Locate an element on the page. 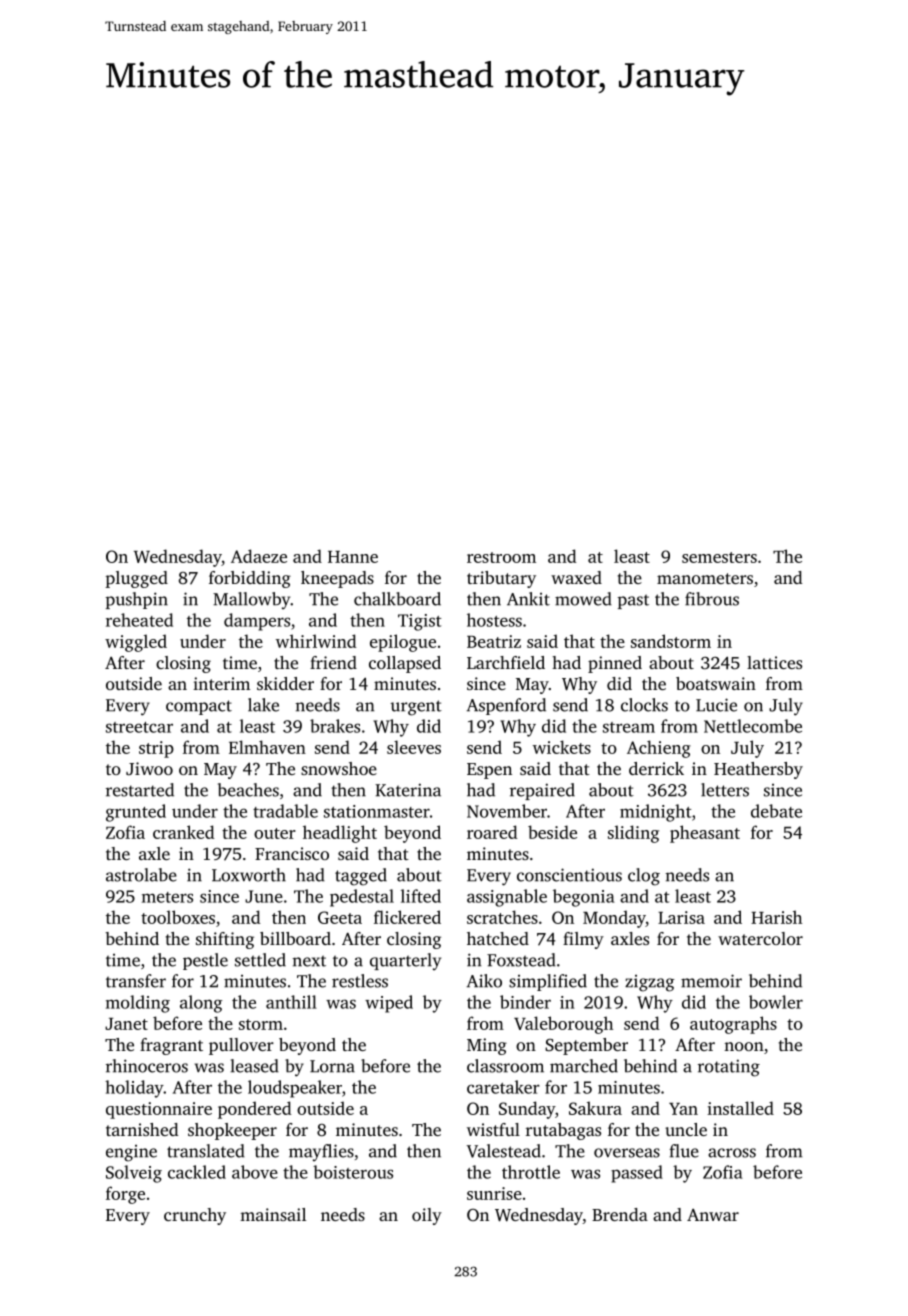 The image size is (908, 1316). Larchfield is located at coordinates (506, 662).
